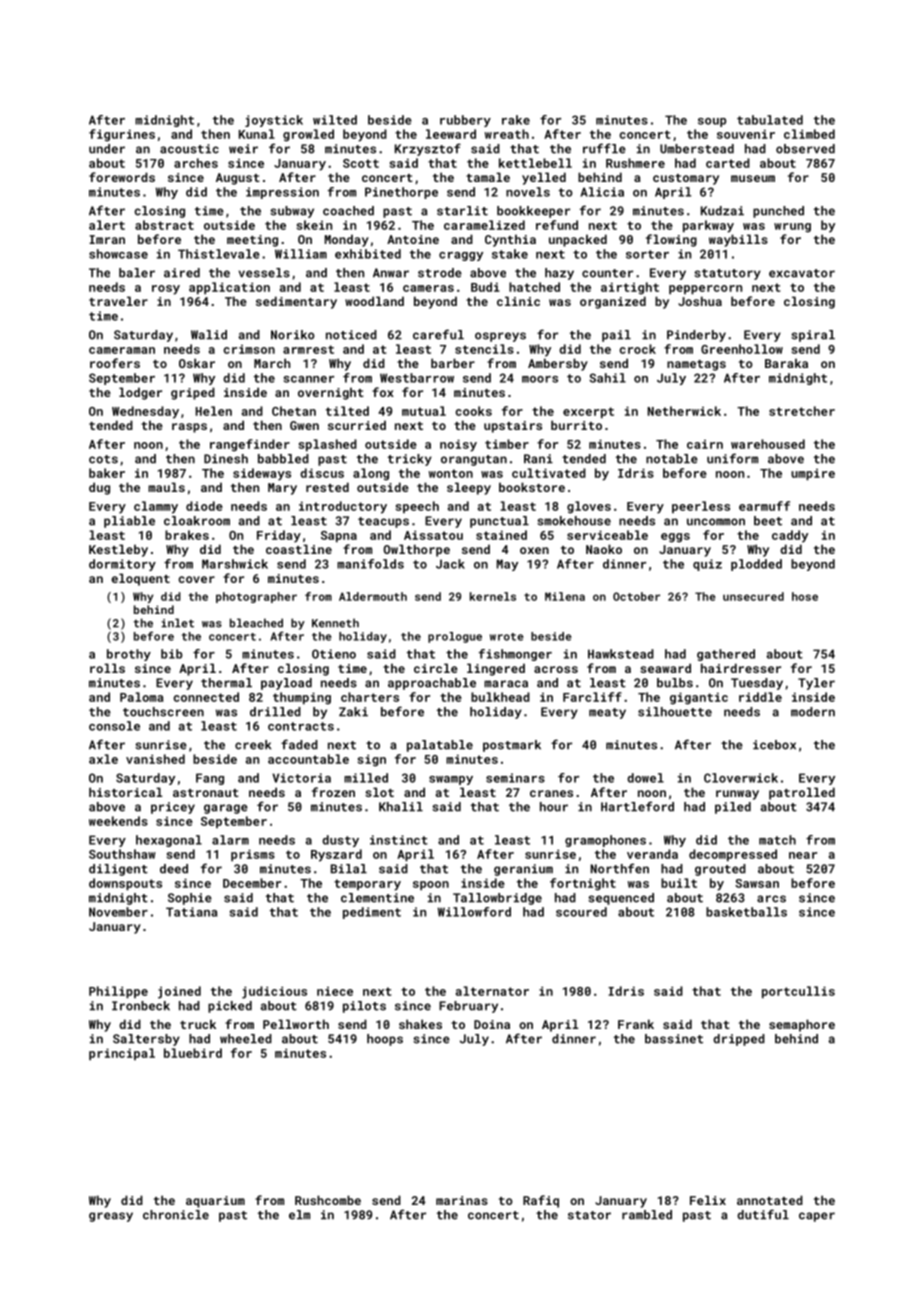 The image size is (924, 1308). What do you see at coordinates (813, 336) in the screenshot?
I see `spiral` at bounding box center [813, 336].
